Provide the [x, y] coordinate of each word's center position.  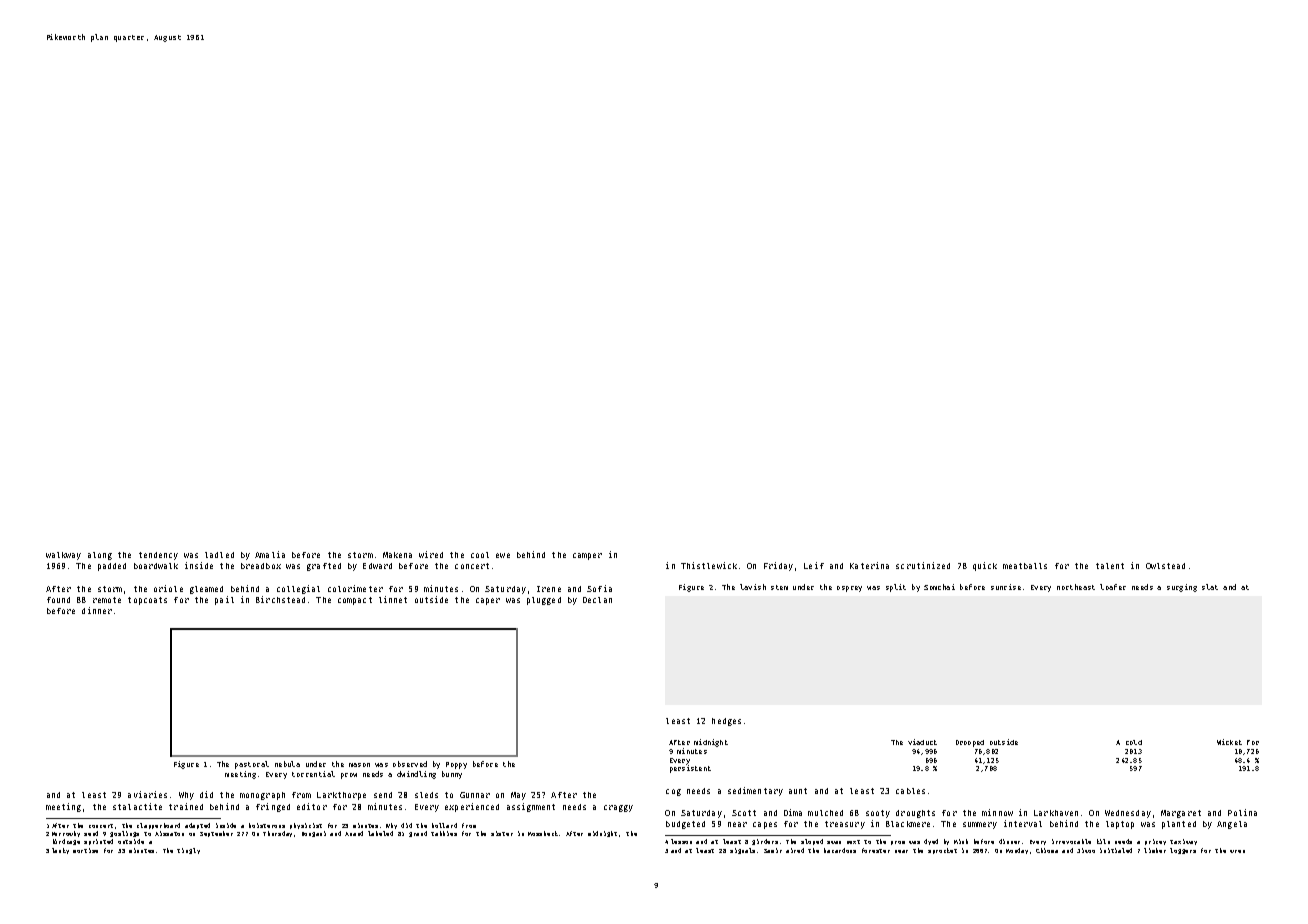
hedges [726, 722]
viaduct [922, 742]
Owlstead [1165, 566]
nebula [287, 764]
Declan [597, 600]
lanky [60, 851]
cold [1134, 742]
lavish [753, 587]
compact [355, 601]
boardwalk [156, 566]
